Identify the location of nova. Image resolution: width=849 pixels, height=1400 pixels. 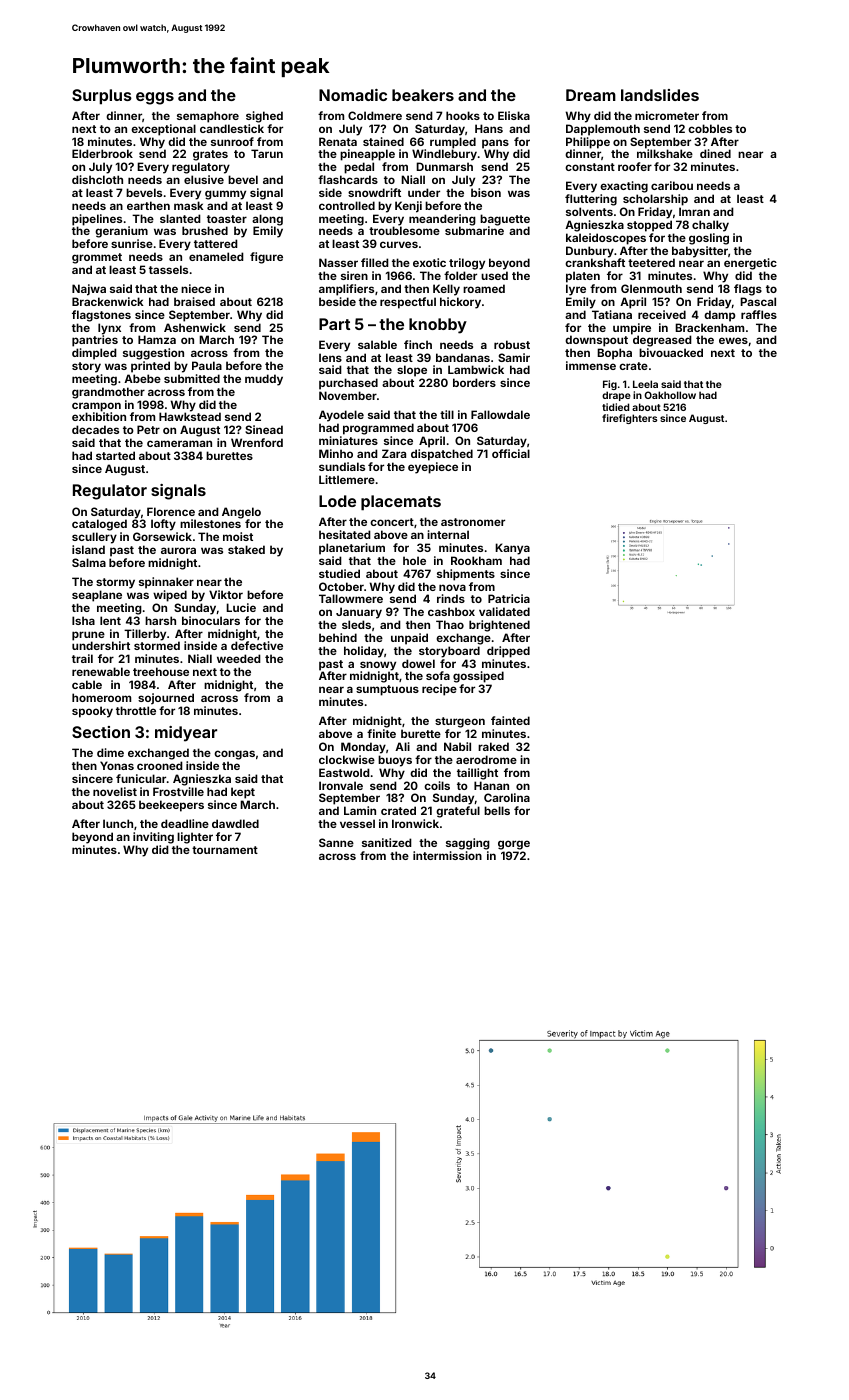
(452, 587).
